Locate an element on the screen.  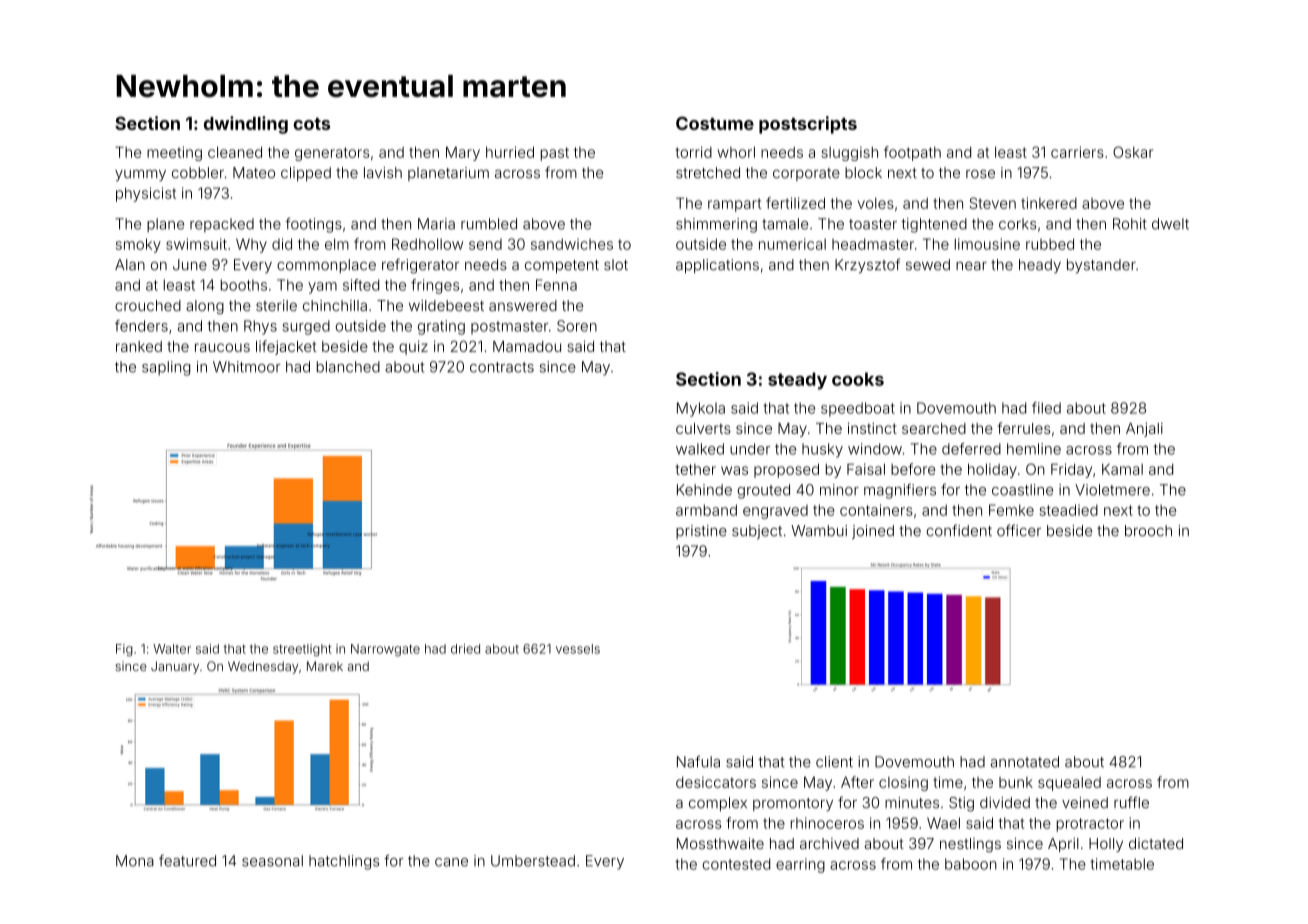
culverts is located at coordinates (703, 428).
